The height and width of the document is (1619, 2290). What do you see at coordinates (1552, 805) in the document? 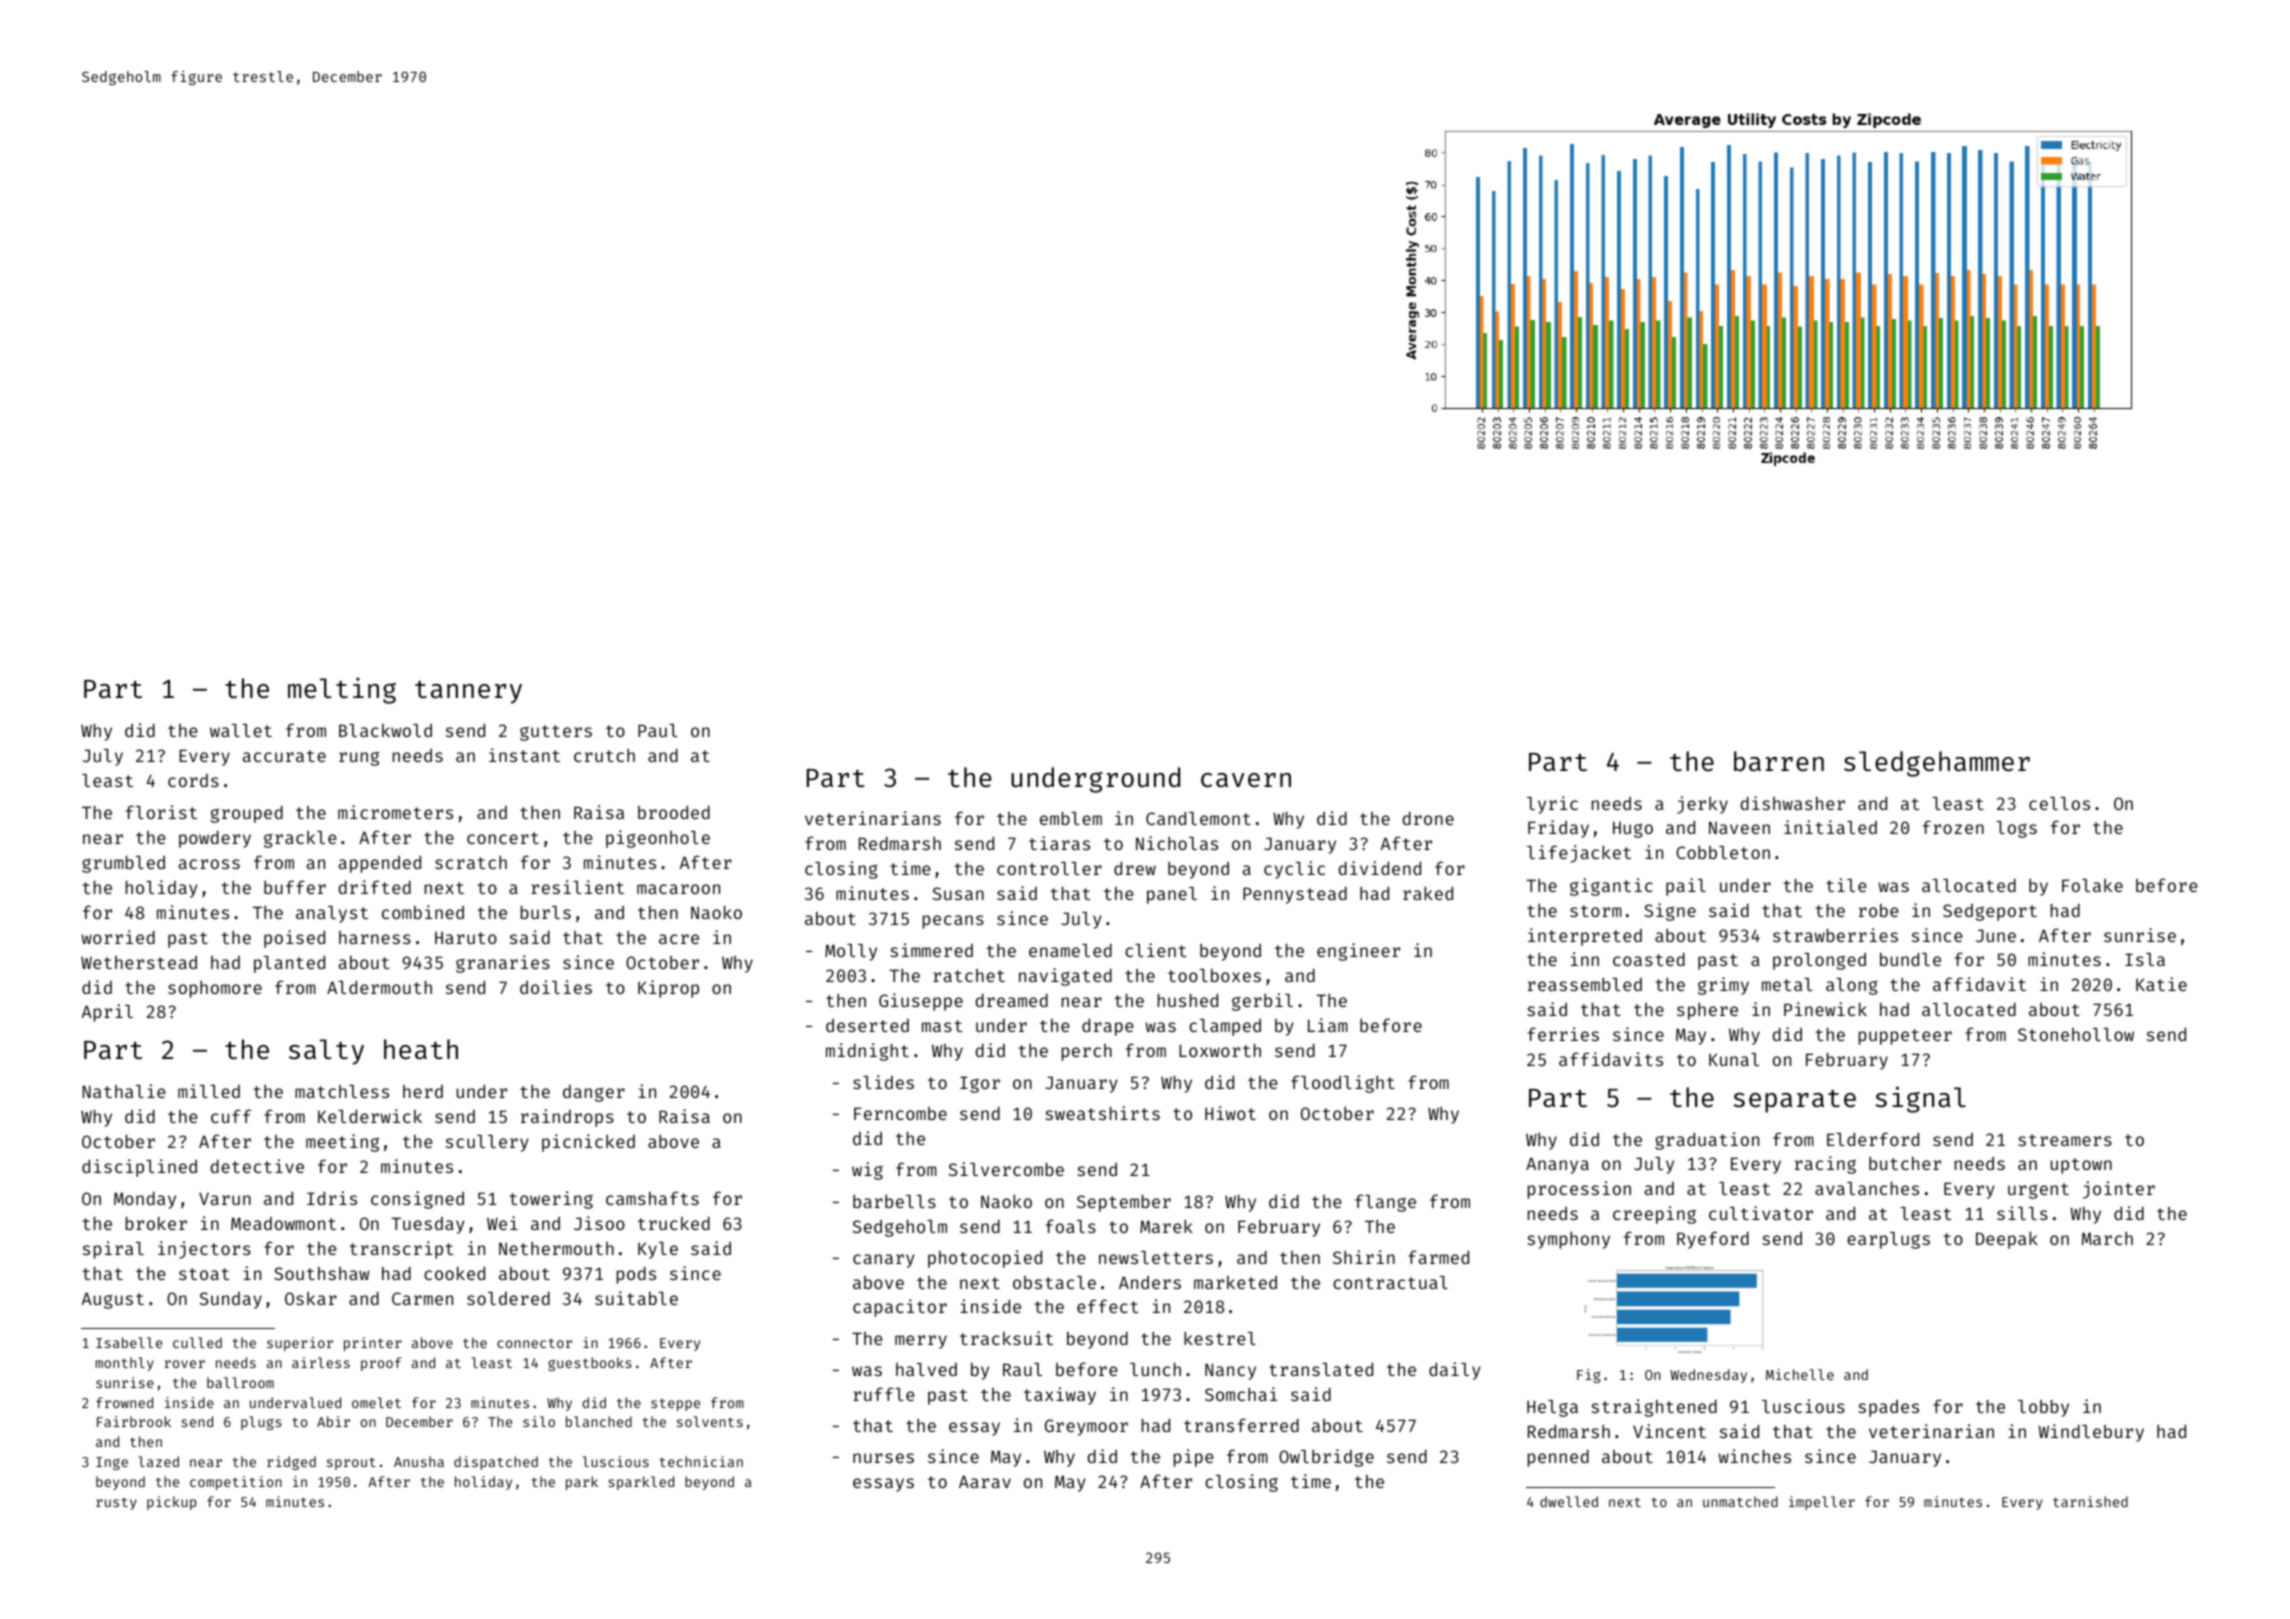
I see `lyric` at bounding box center [1552, 805].
